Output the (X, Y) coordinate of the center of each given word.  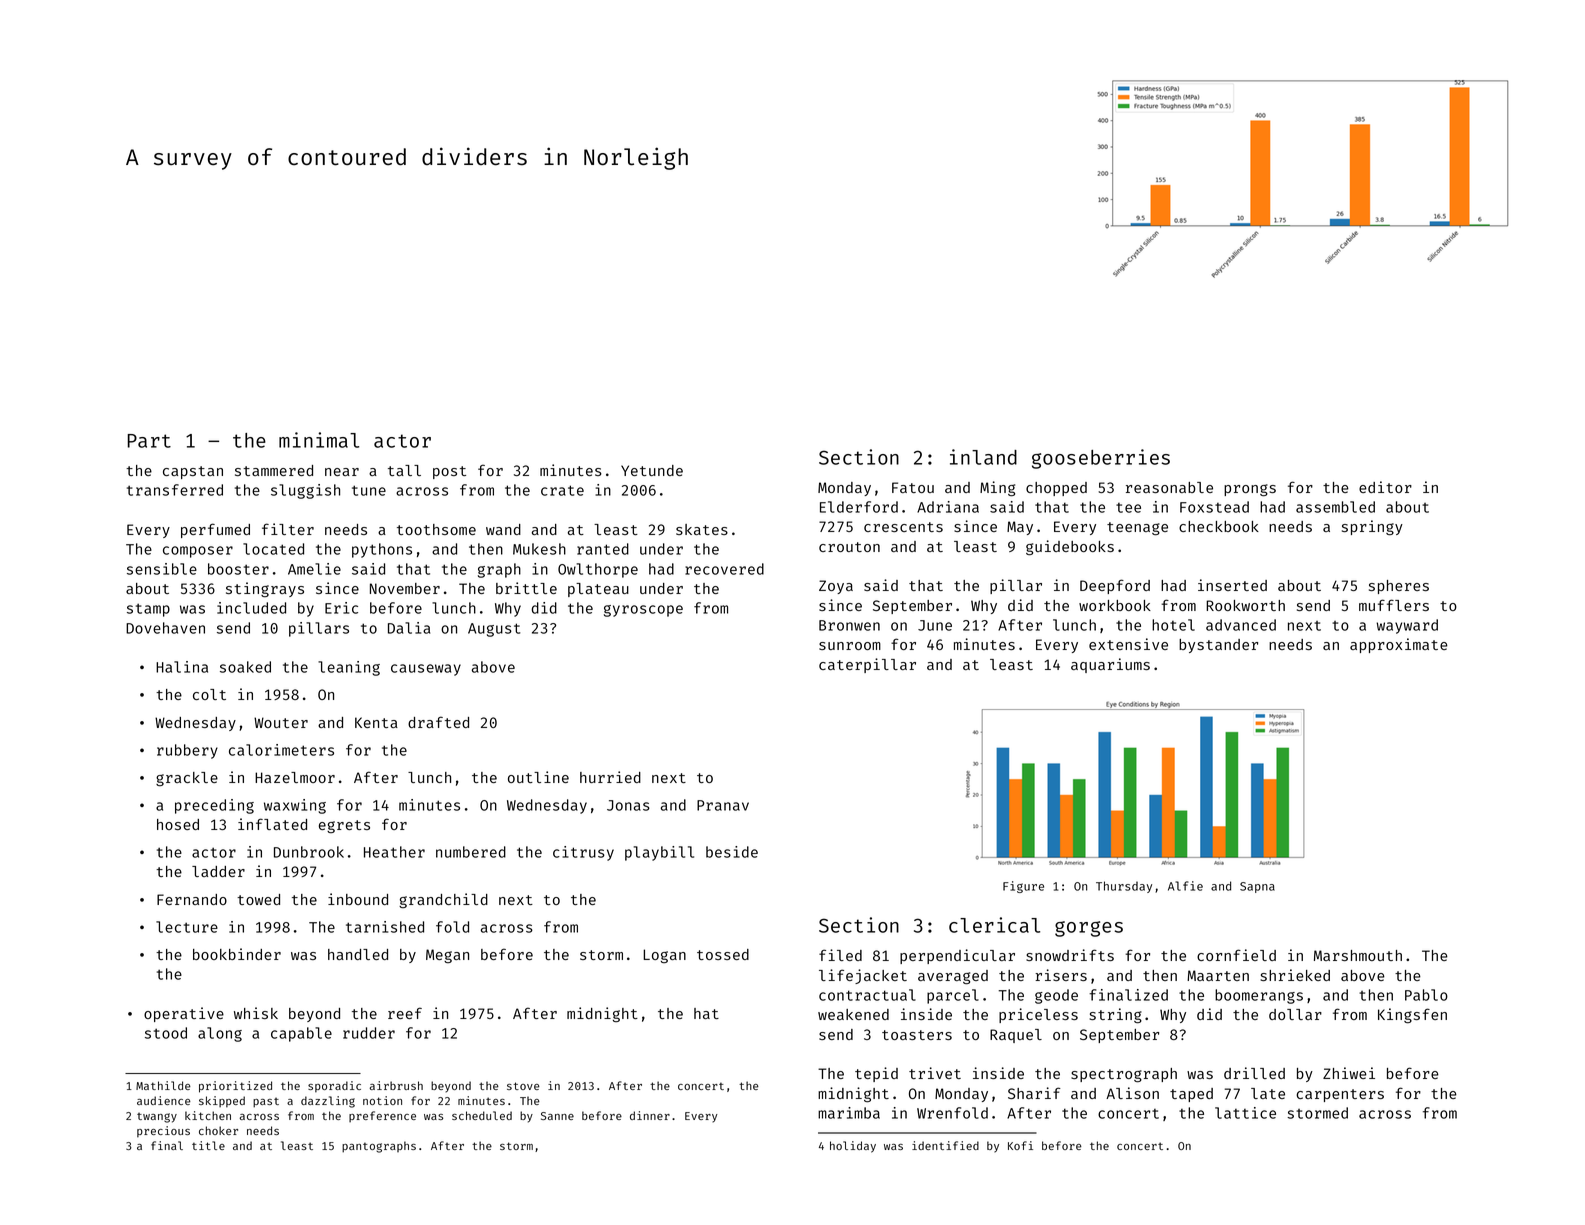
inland (983, 457)
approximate (1399, 645)
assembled (1335, 507)
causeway (426, 670)
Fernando (192, 899)
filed (840, 955)
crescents (903, 527)
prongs (1250, 490)
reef (405, 1013)
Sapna (1257, 887)
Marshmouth (1358, 955)
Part (149, 441)
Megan (447, 956)
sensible (162, 569)
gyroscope (643, 611)
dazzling (328, 1102)
